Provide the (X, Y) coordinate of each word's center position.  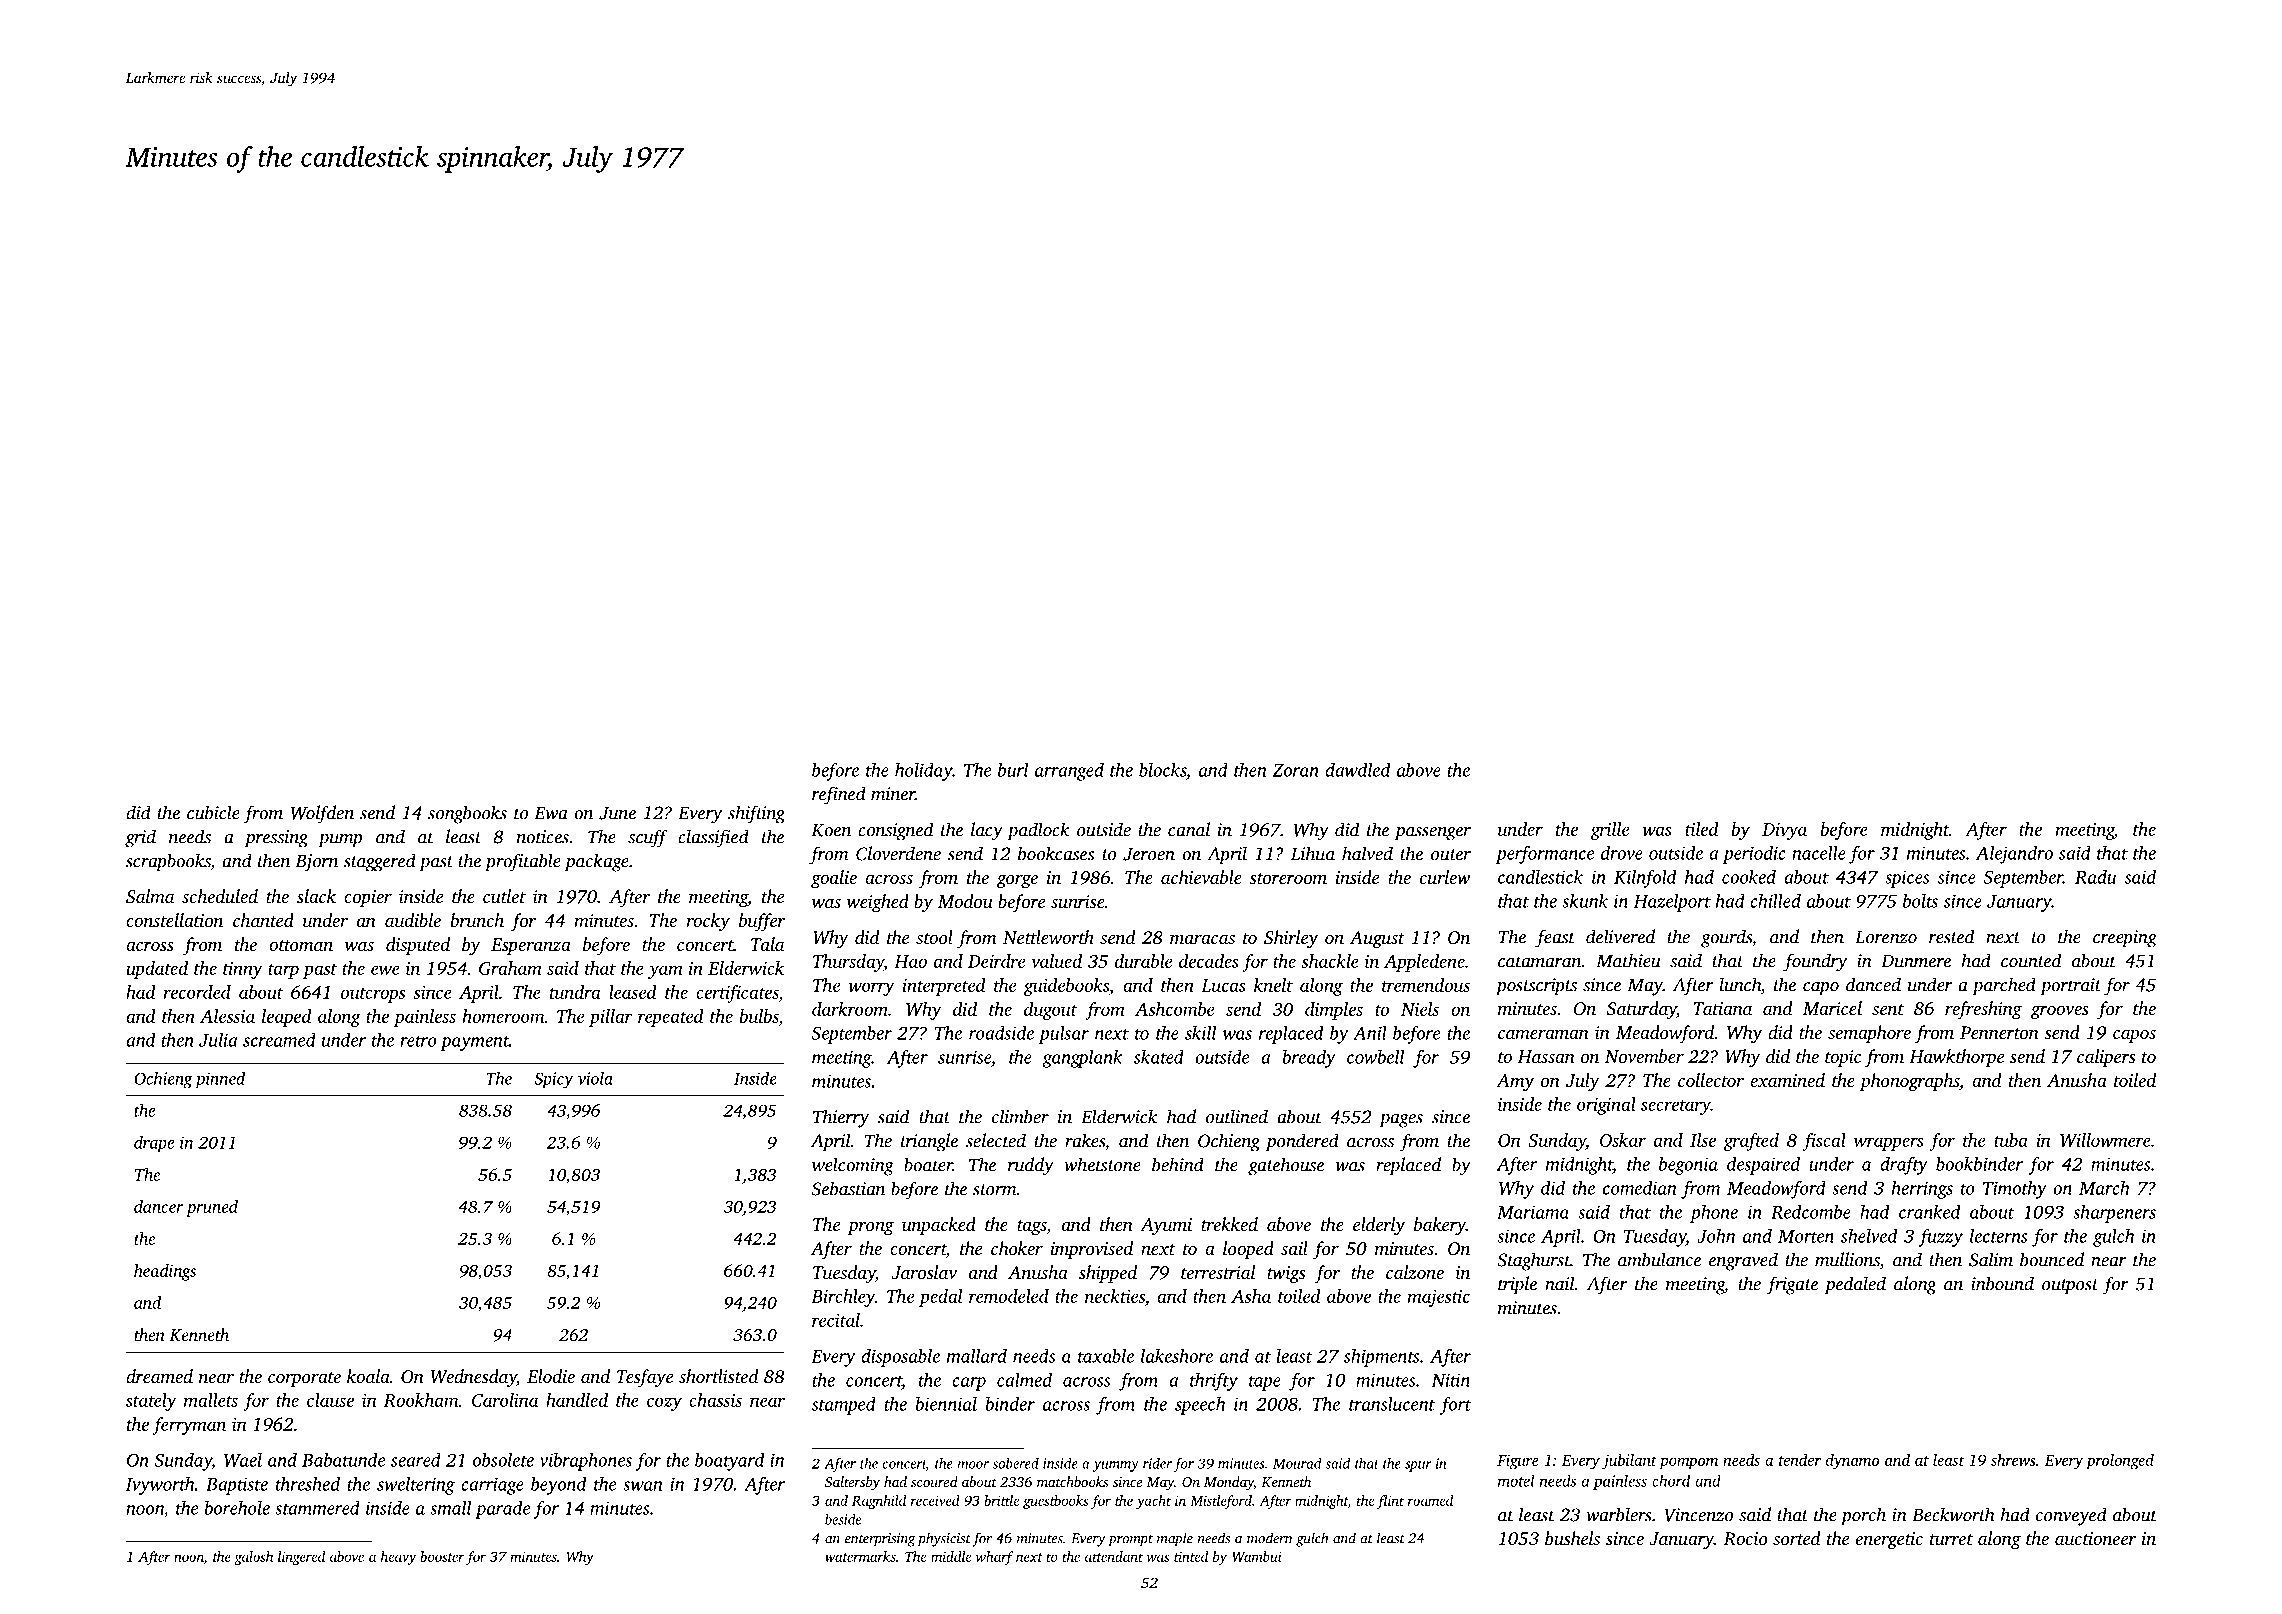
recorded (197, 992)
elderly (1379, 1226)
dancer (159, 1206)
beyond (558, 1486)
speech (1200, 1406)
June (617, 813)
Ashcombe (1174, 1009)
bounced (2052, 1259)
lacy (987, 831)
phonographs (1909, 1082)
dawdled (1357, 770)
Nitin (1450, 1380)
